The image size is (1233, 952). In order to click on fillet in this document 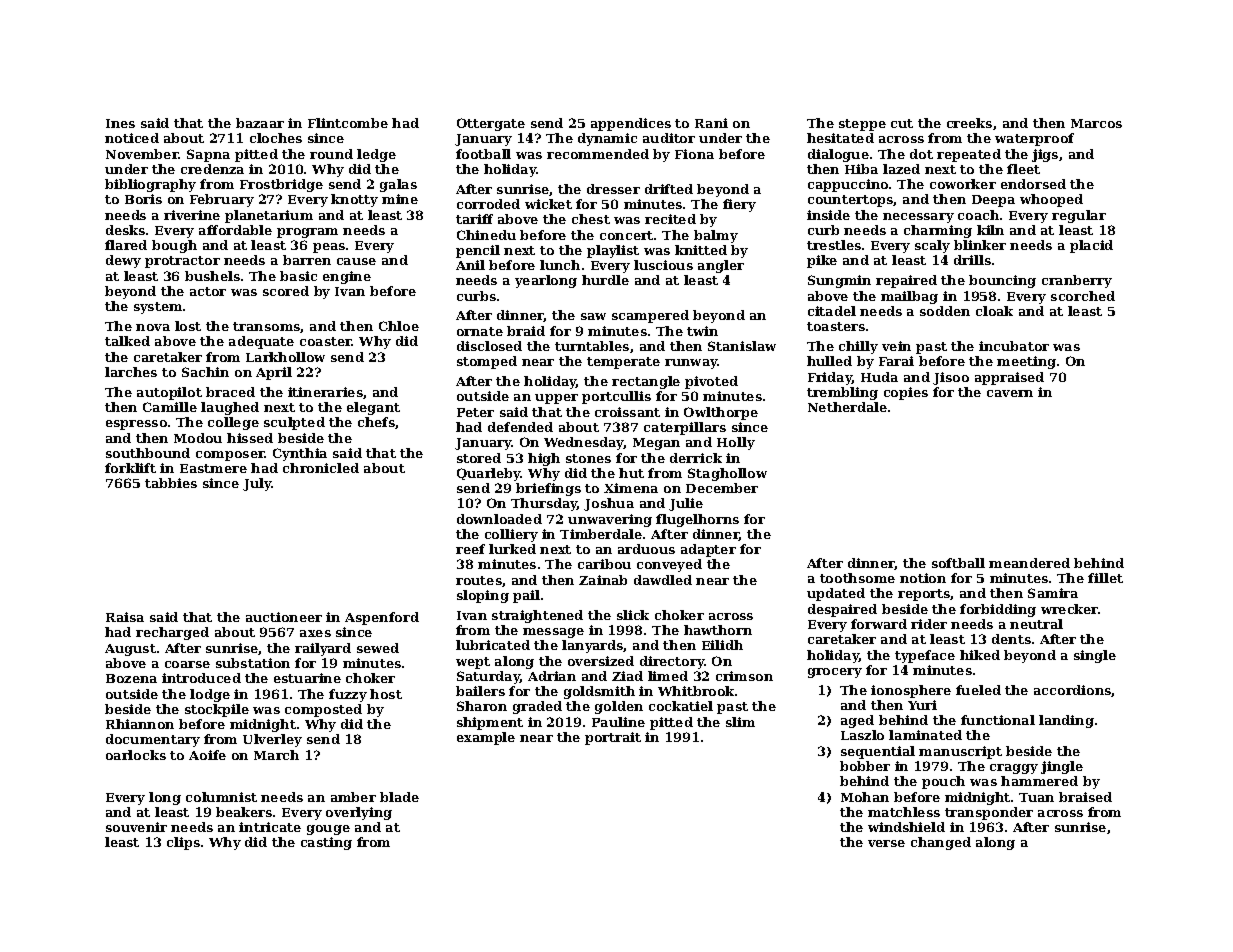, I will do `click(1105, 578)`.
